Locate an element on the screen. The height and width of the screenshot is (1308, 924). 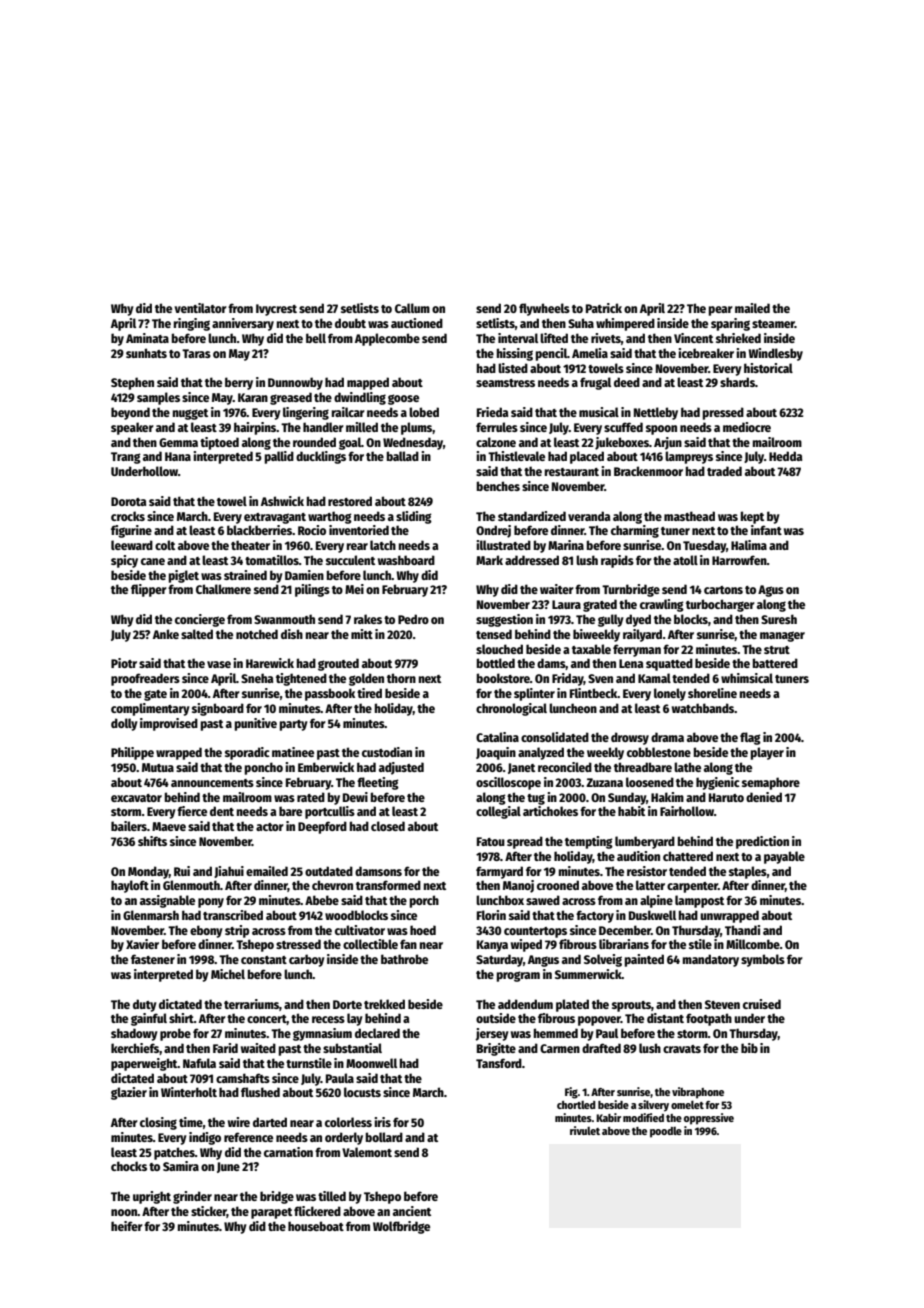
goose is located at coordinates (403, 399).
